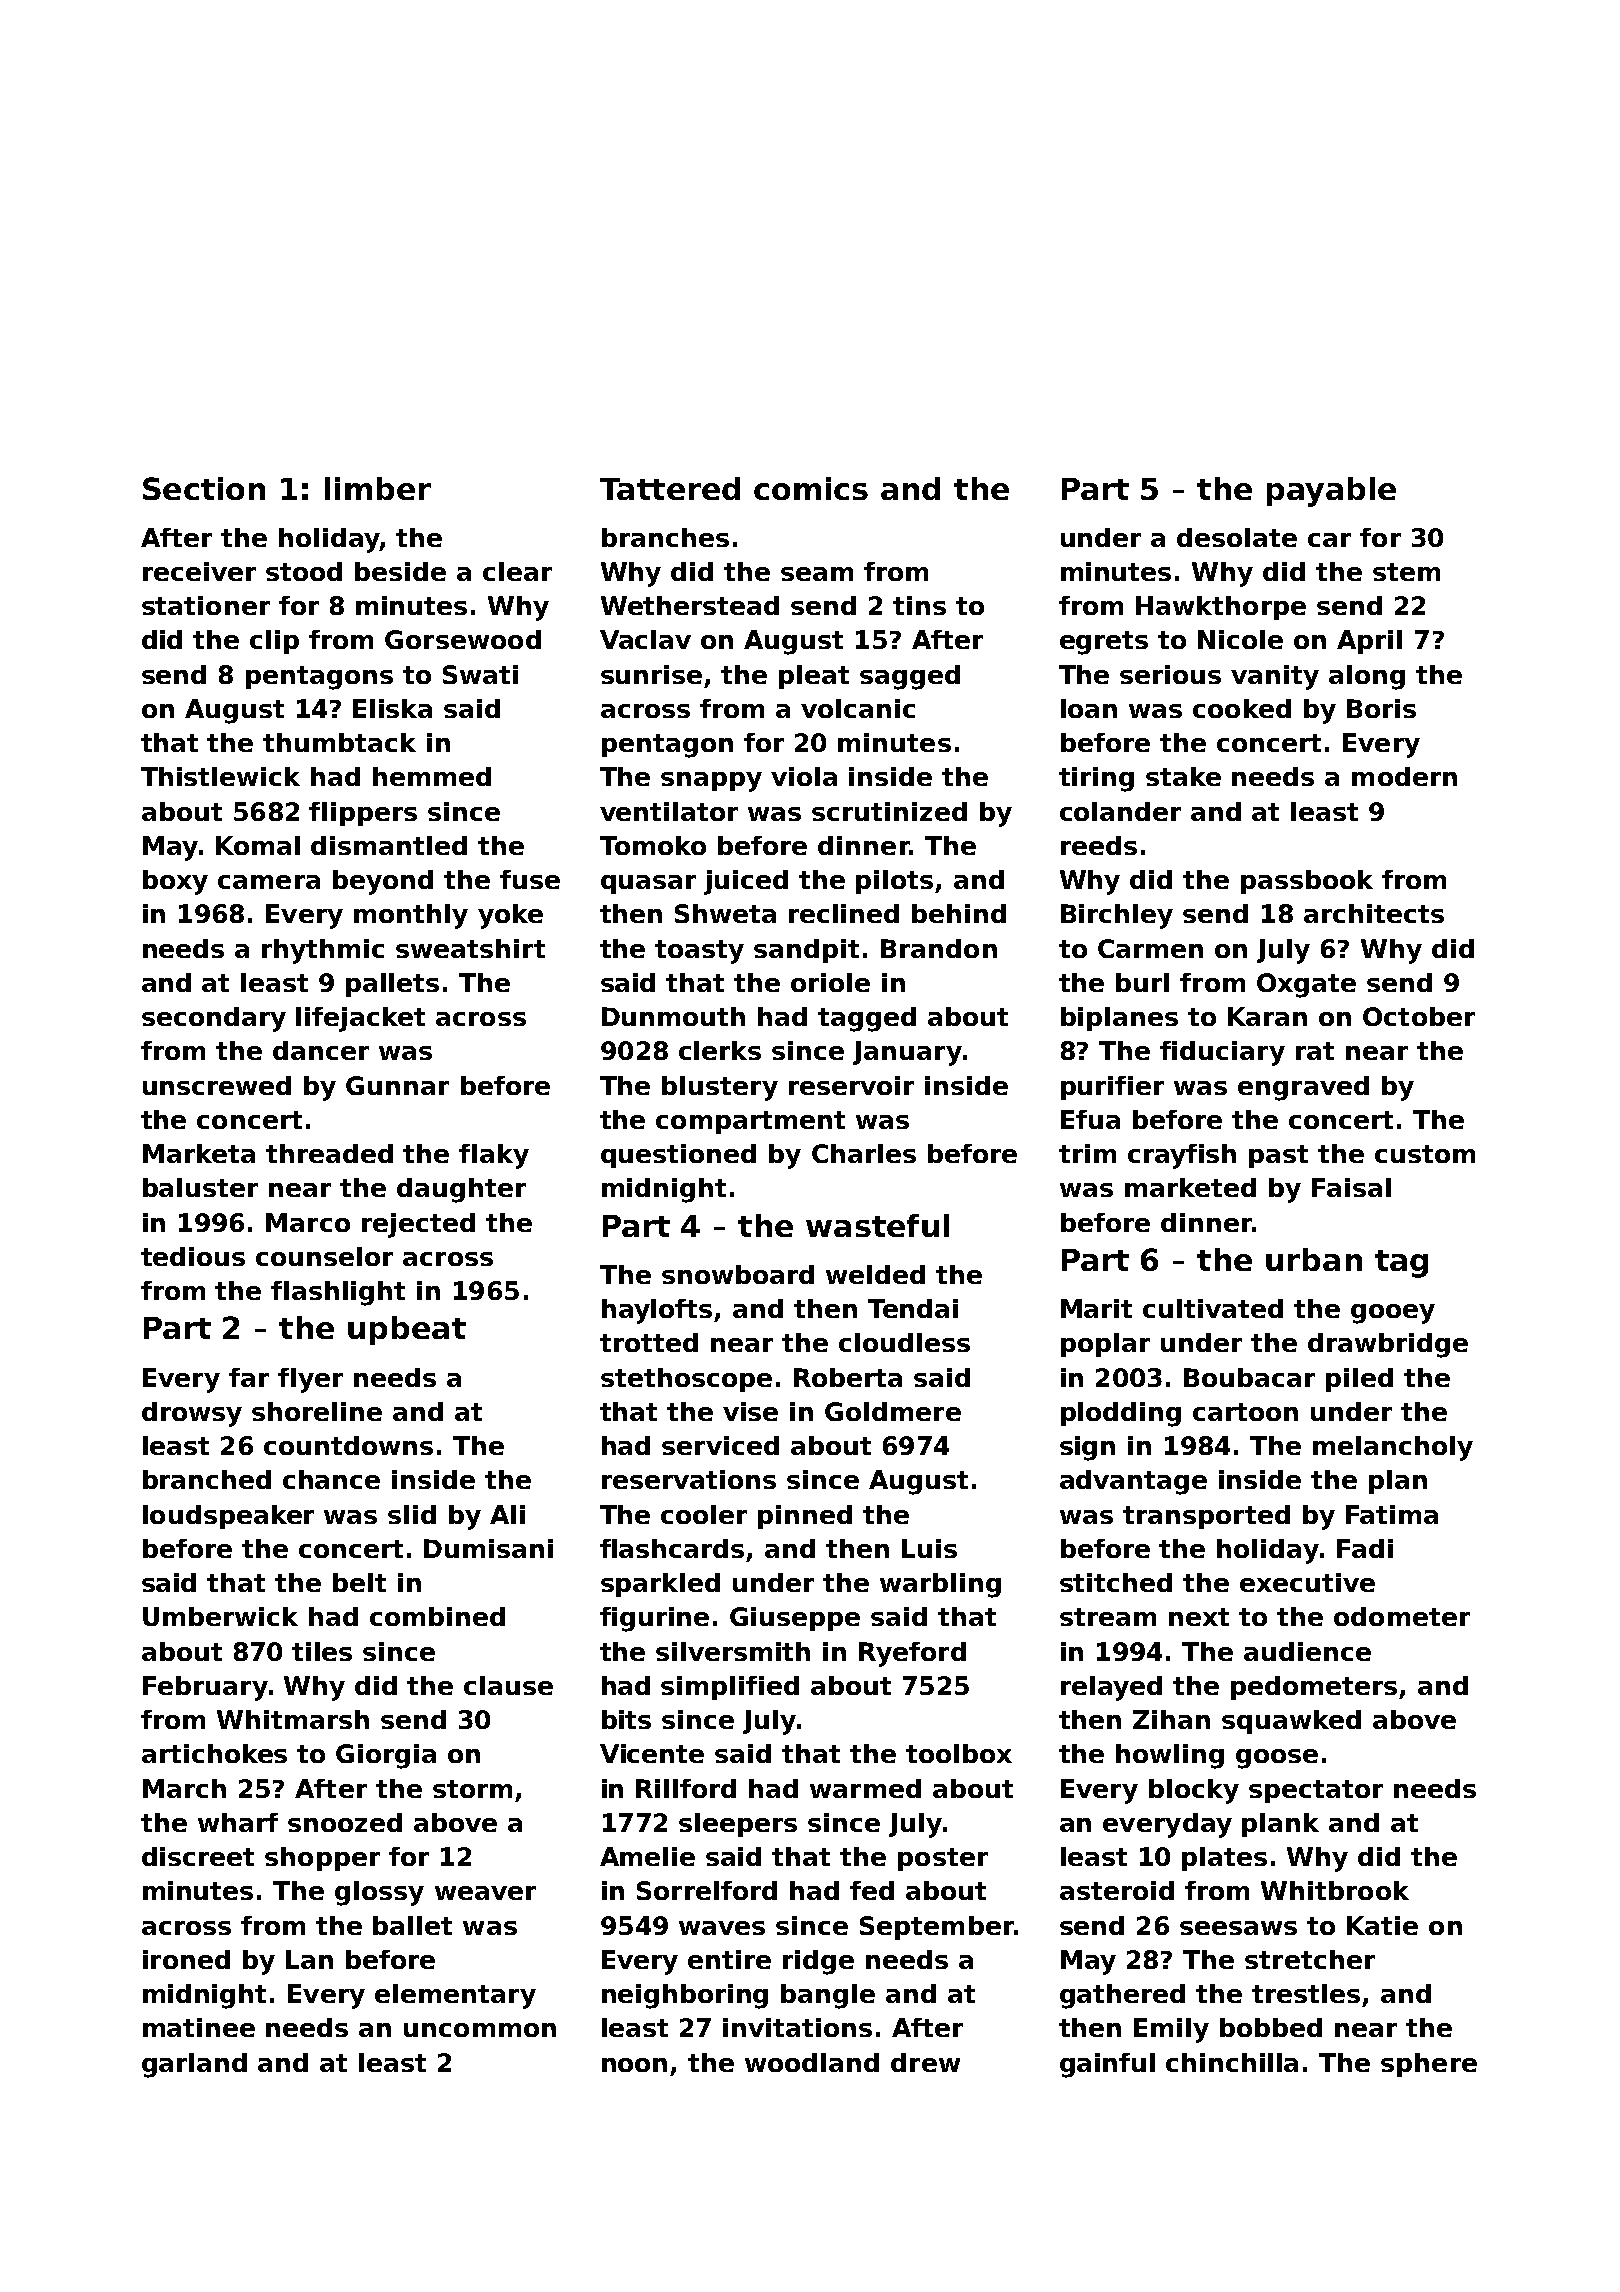 This screenshot has width=1620, height=2292. I want to click on October, so click(1419, 1016).
